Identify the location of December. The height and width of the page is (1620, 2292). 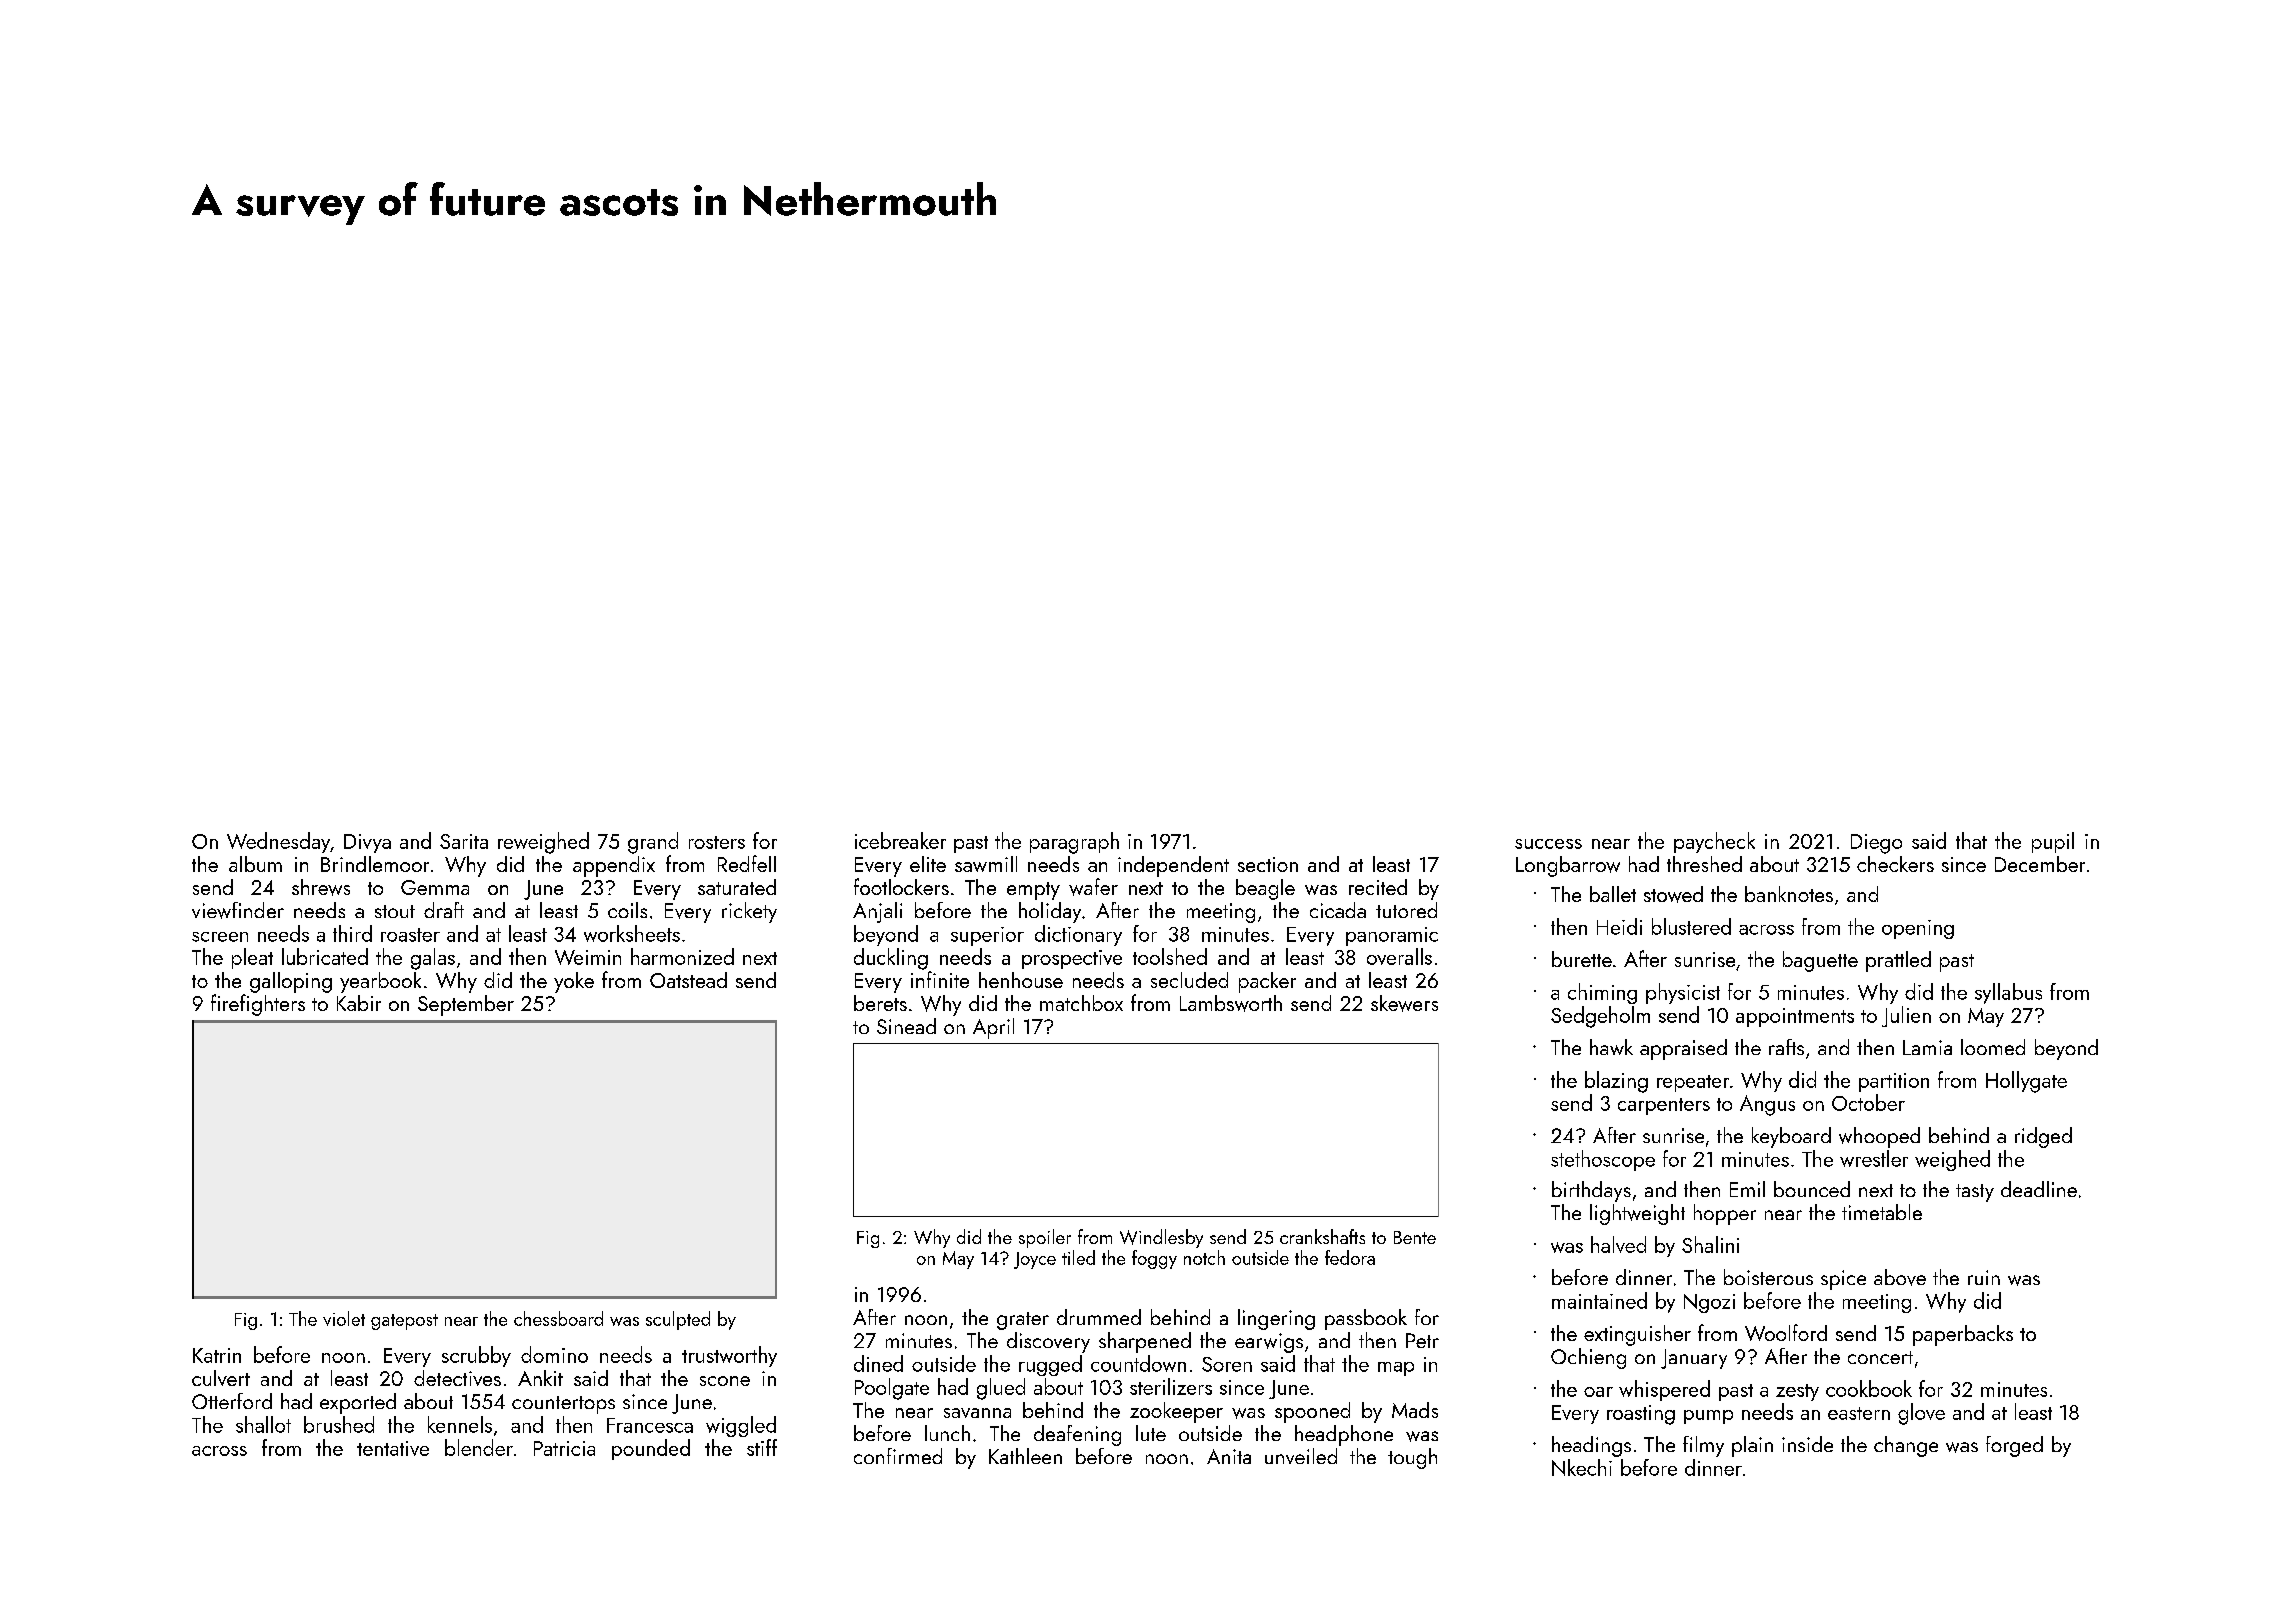
(2040, 864).
